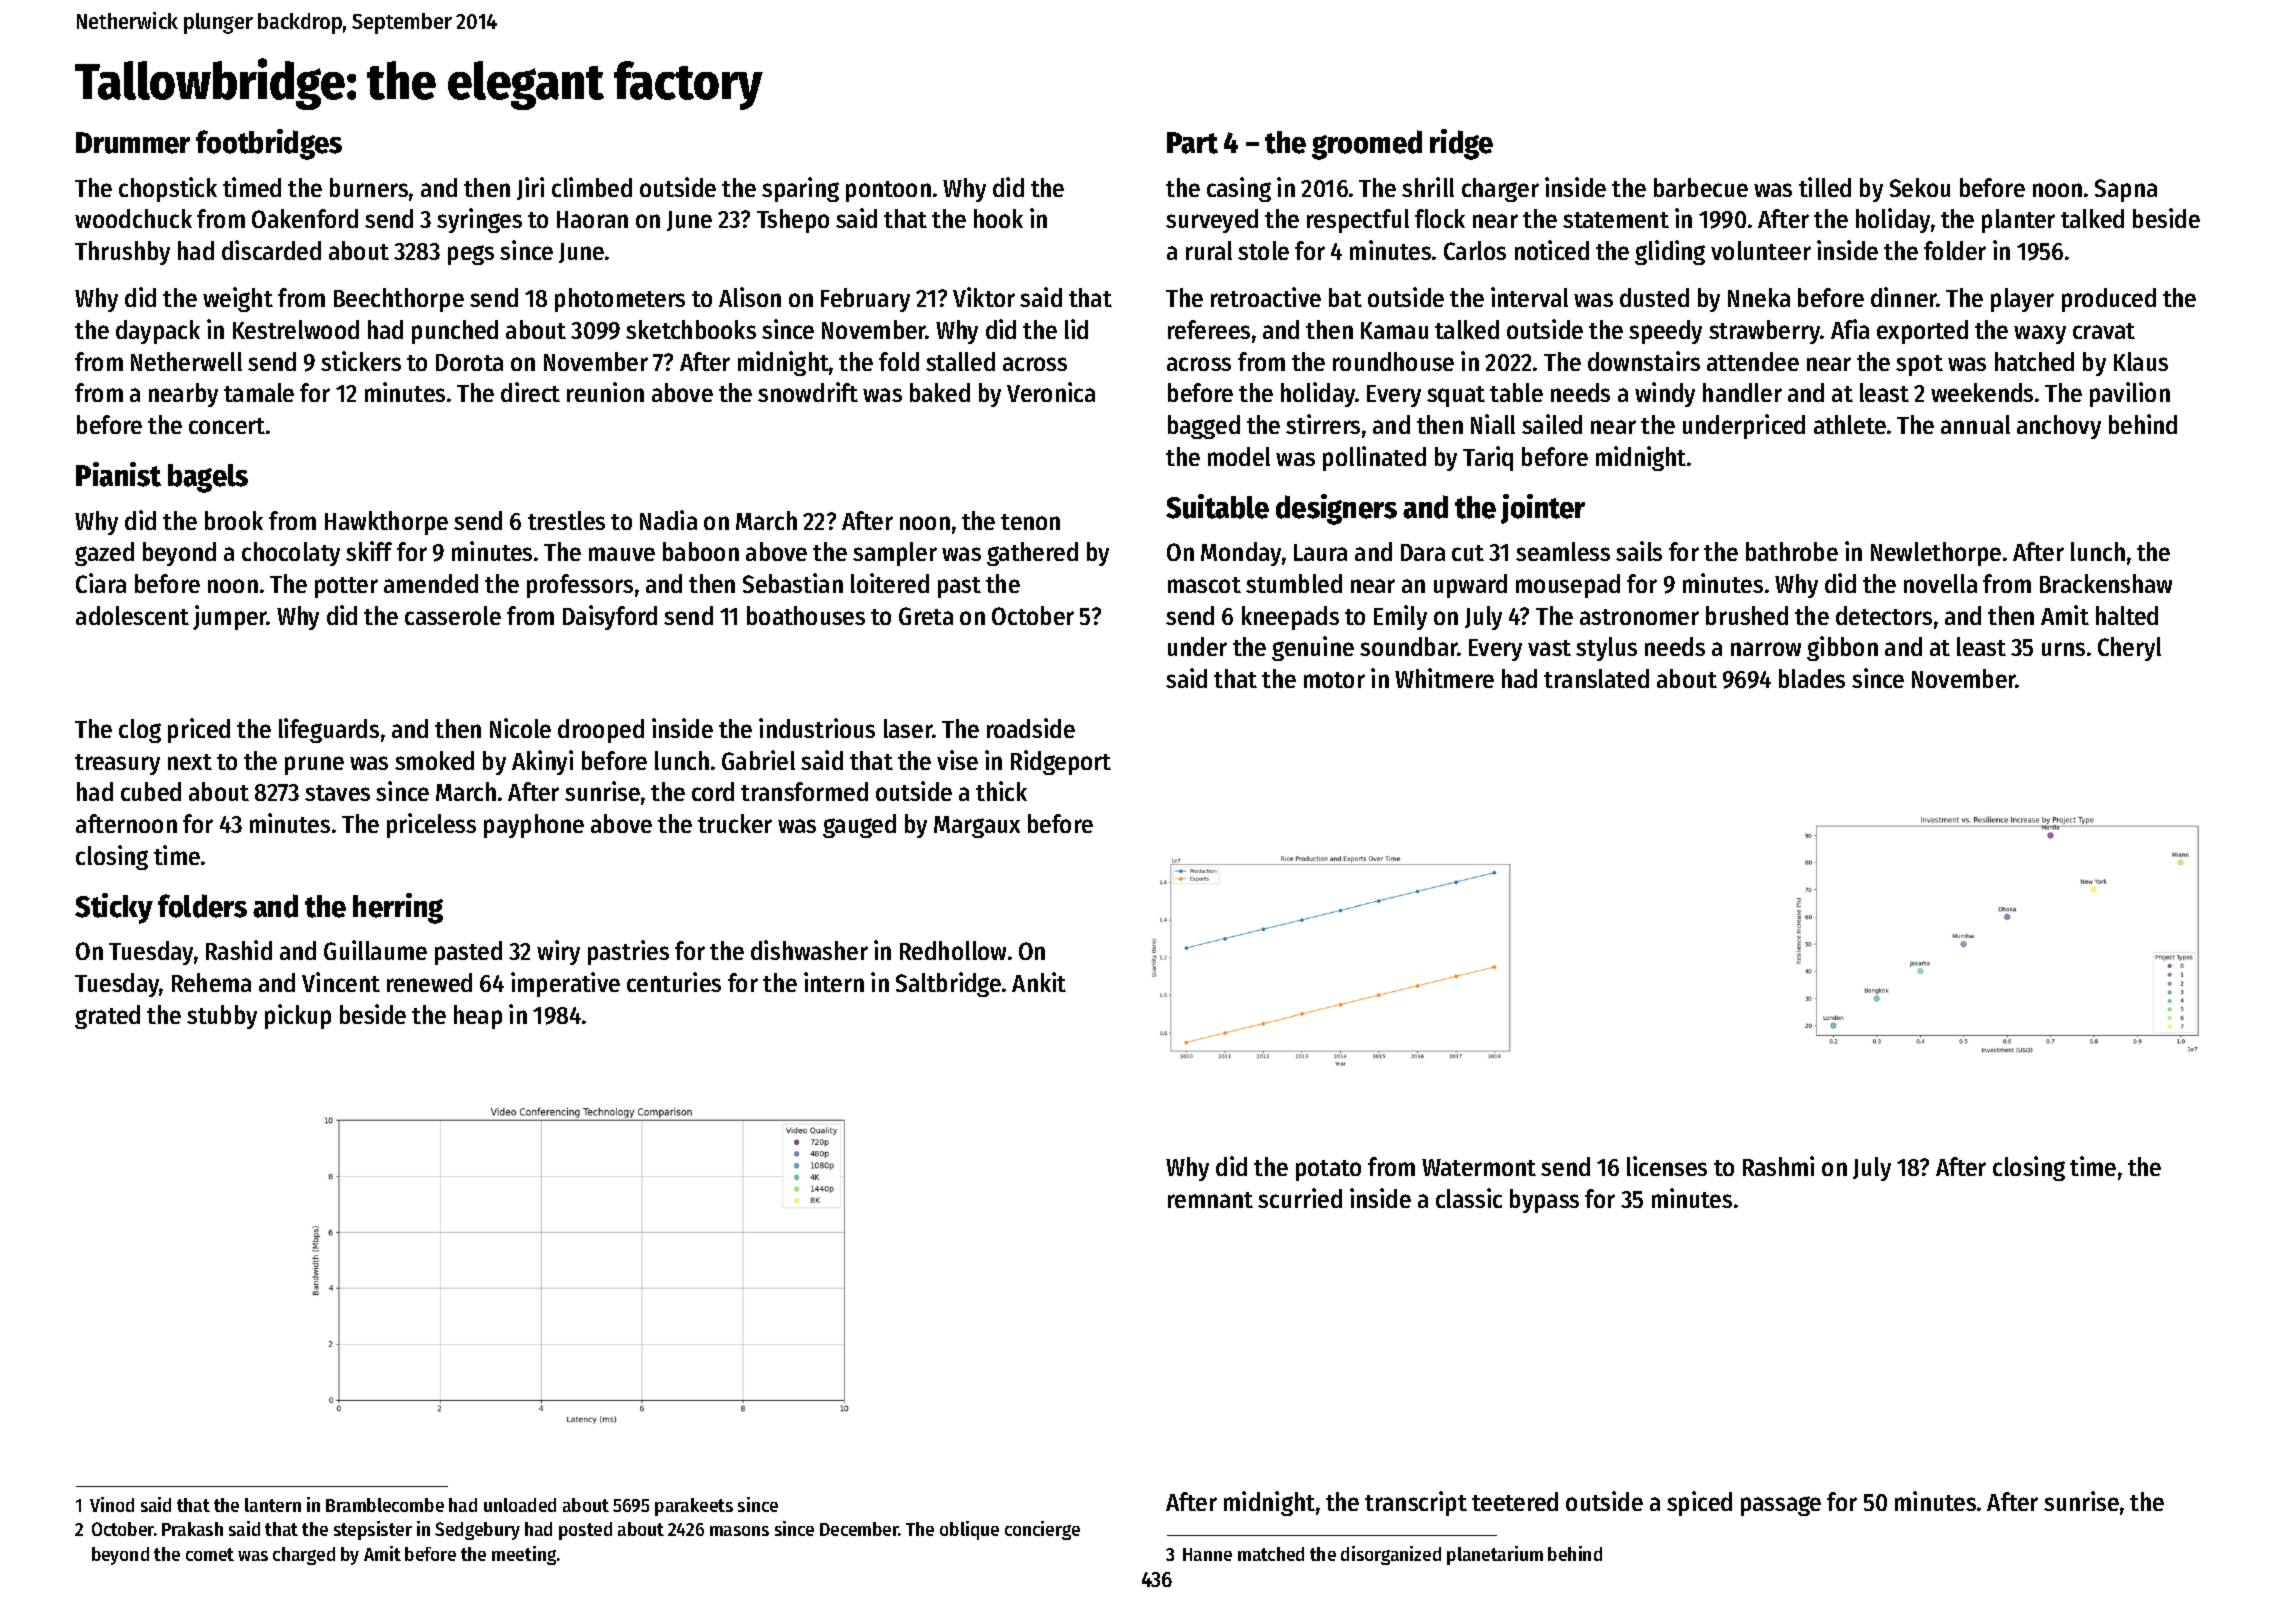 The height and width of the screenshot is (1614, 2282). What do you see at coordinates (520, 1505) in the screenshot?
I see `unloaded` at bounding box center [520, 1505].
